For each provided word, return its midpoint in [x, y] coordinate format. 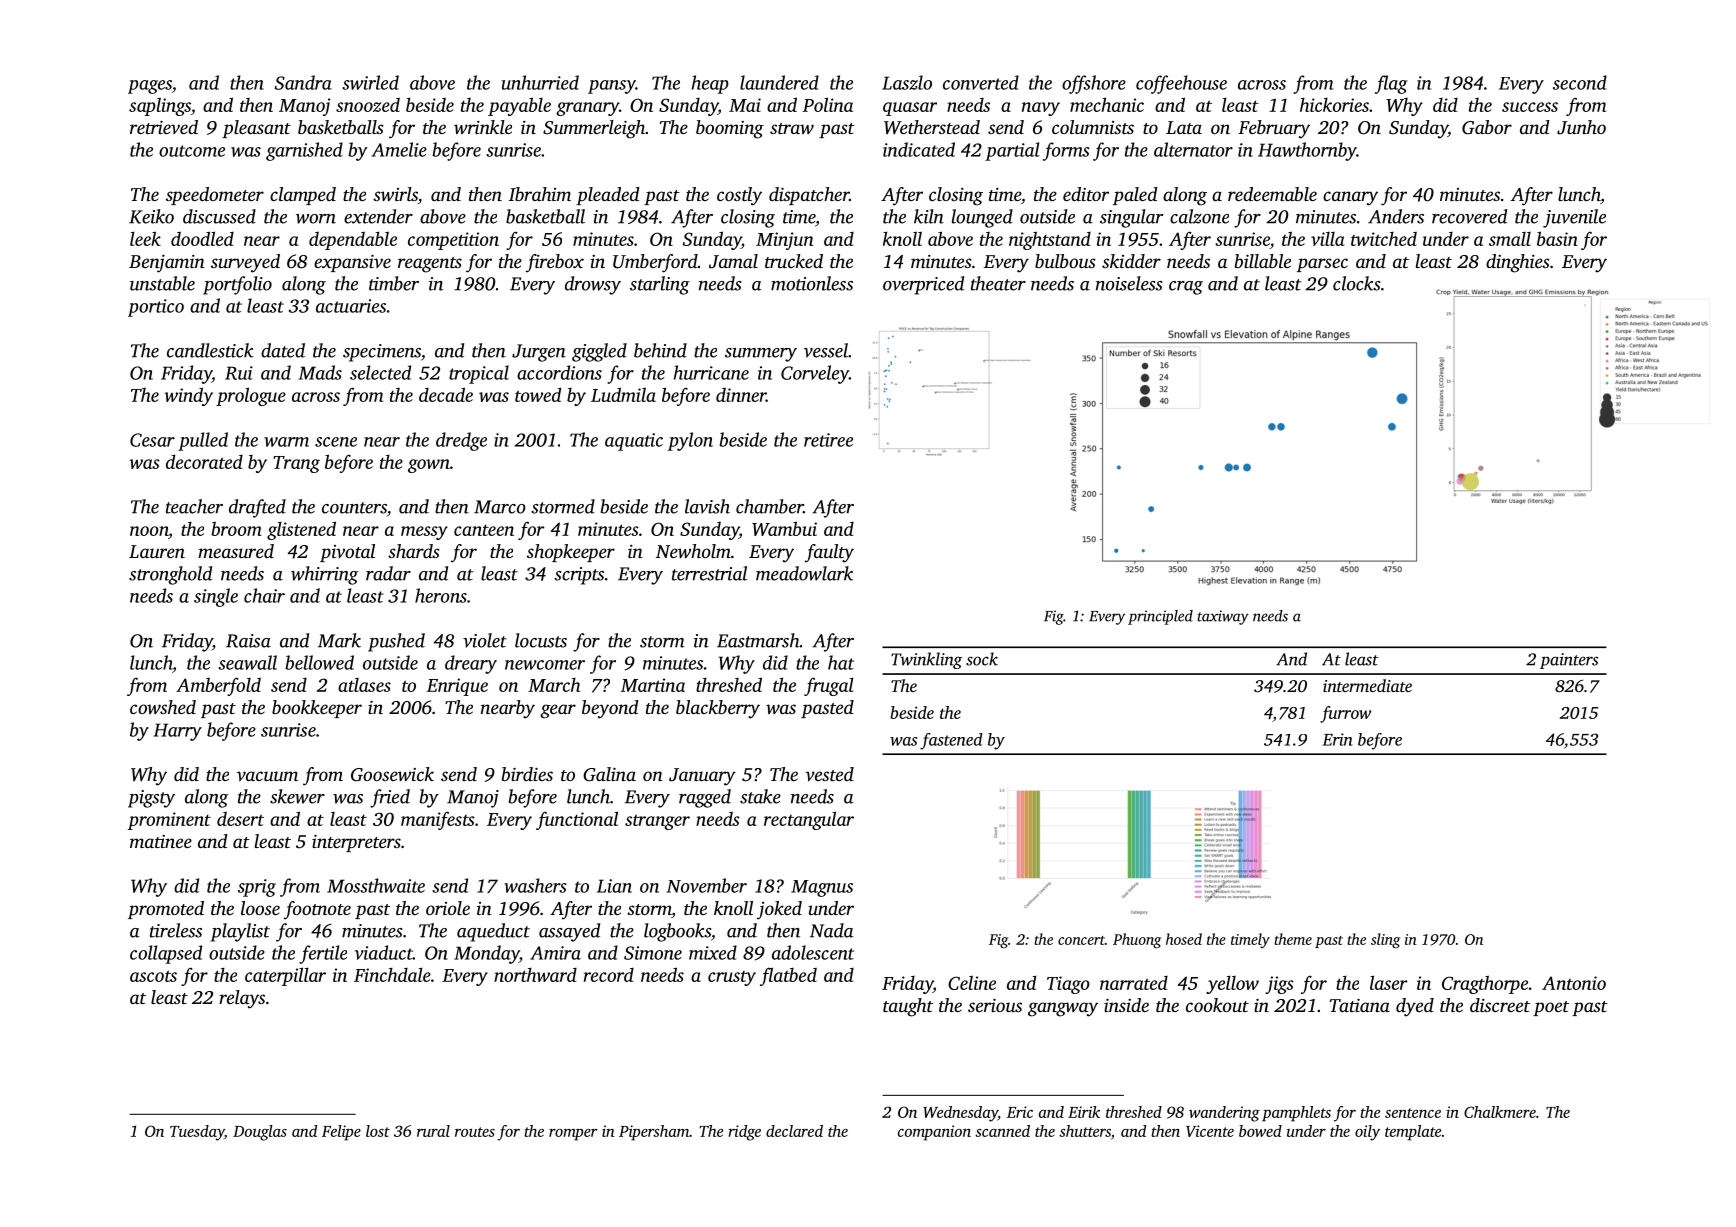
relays [242, 999]
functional [577, 820]
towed [538, 394]
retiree [828, 440]
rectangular [809, 820]
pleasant [256, 129]
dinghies [1518, 263]
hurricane [711, 372]
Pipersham [654, 1133]
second [1580, 82]
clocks [1356, 283]
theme [1293, 939]
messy [424, 533]
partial [1012, 151]
